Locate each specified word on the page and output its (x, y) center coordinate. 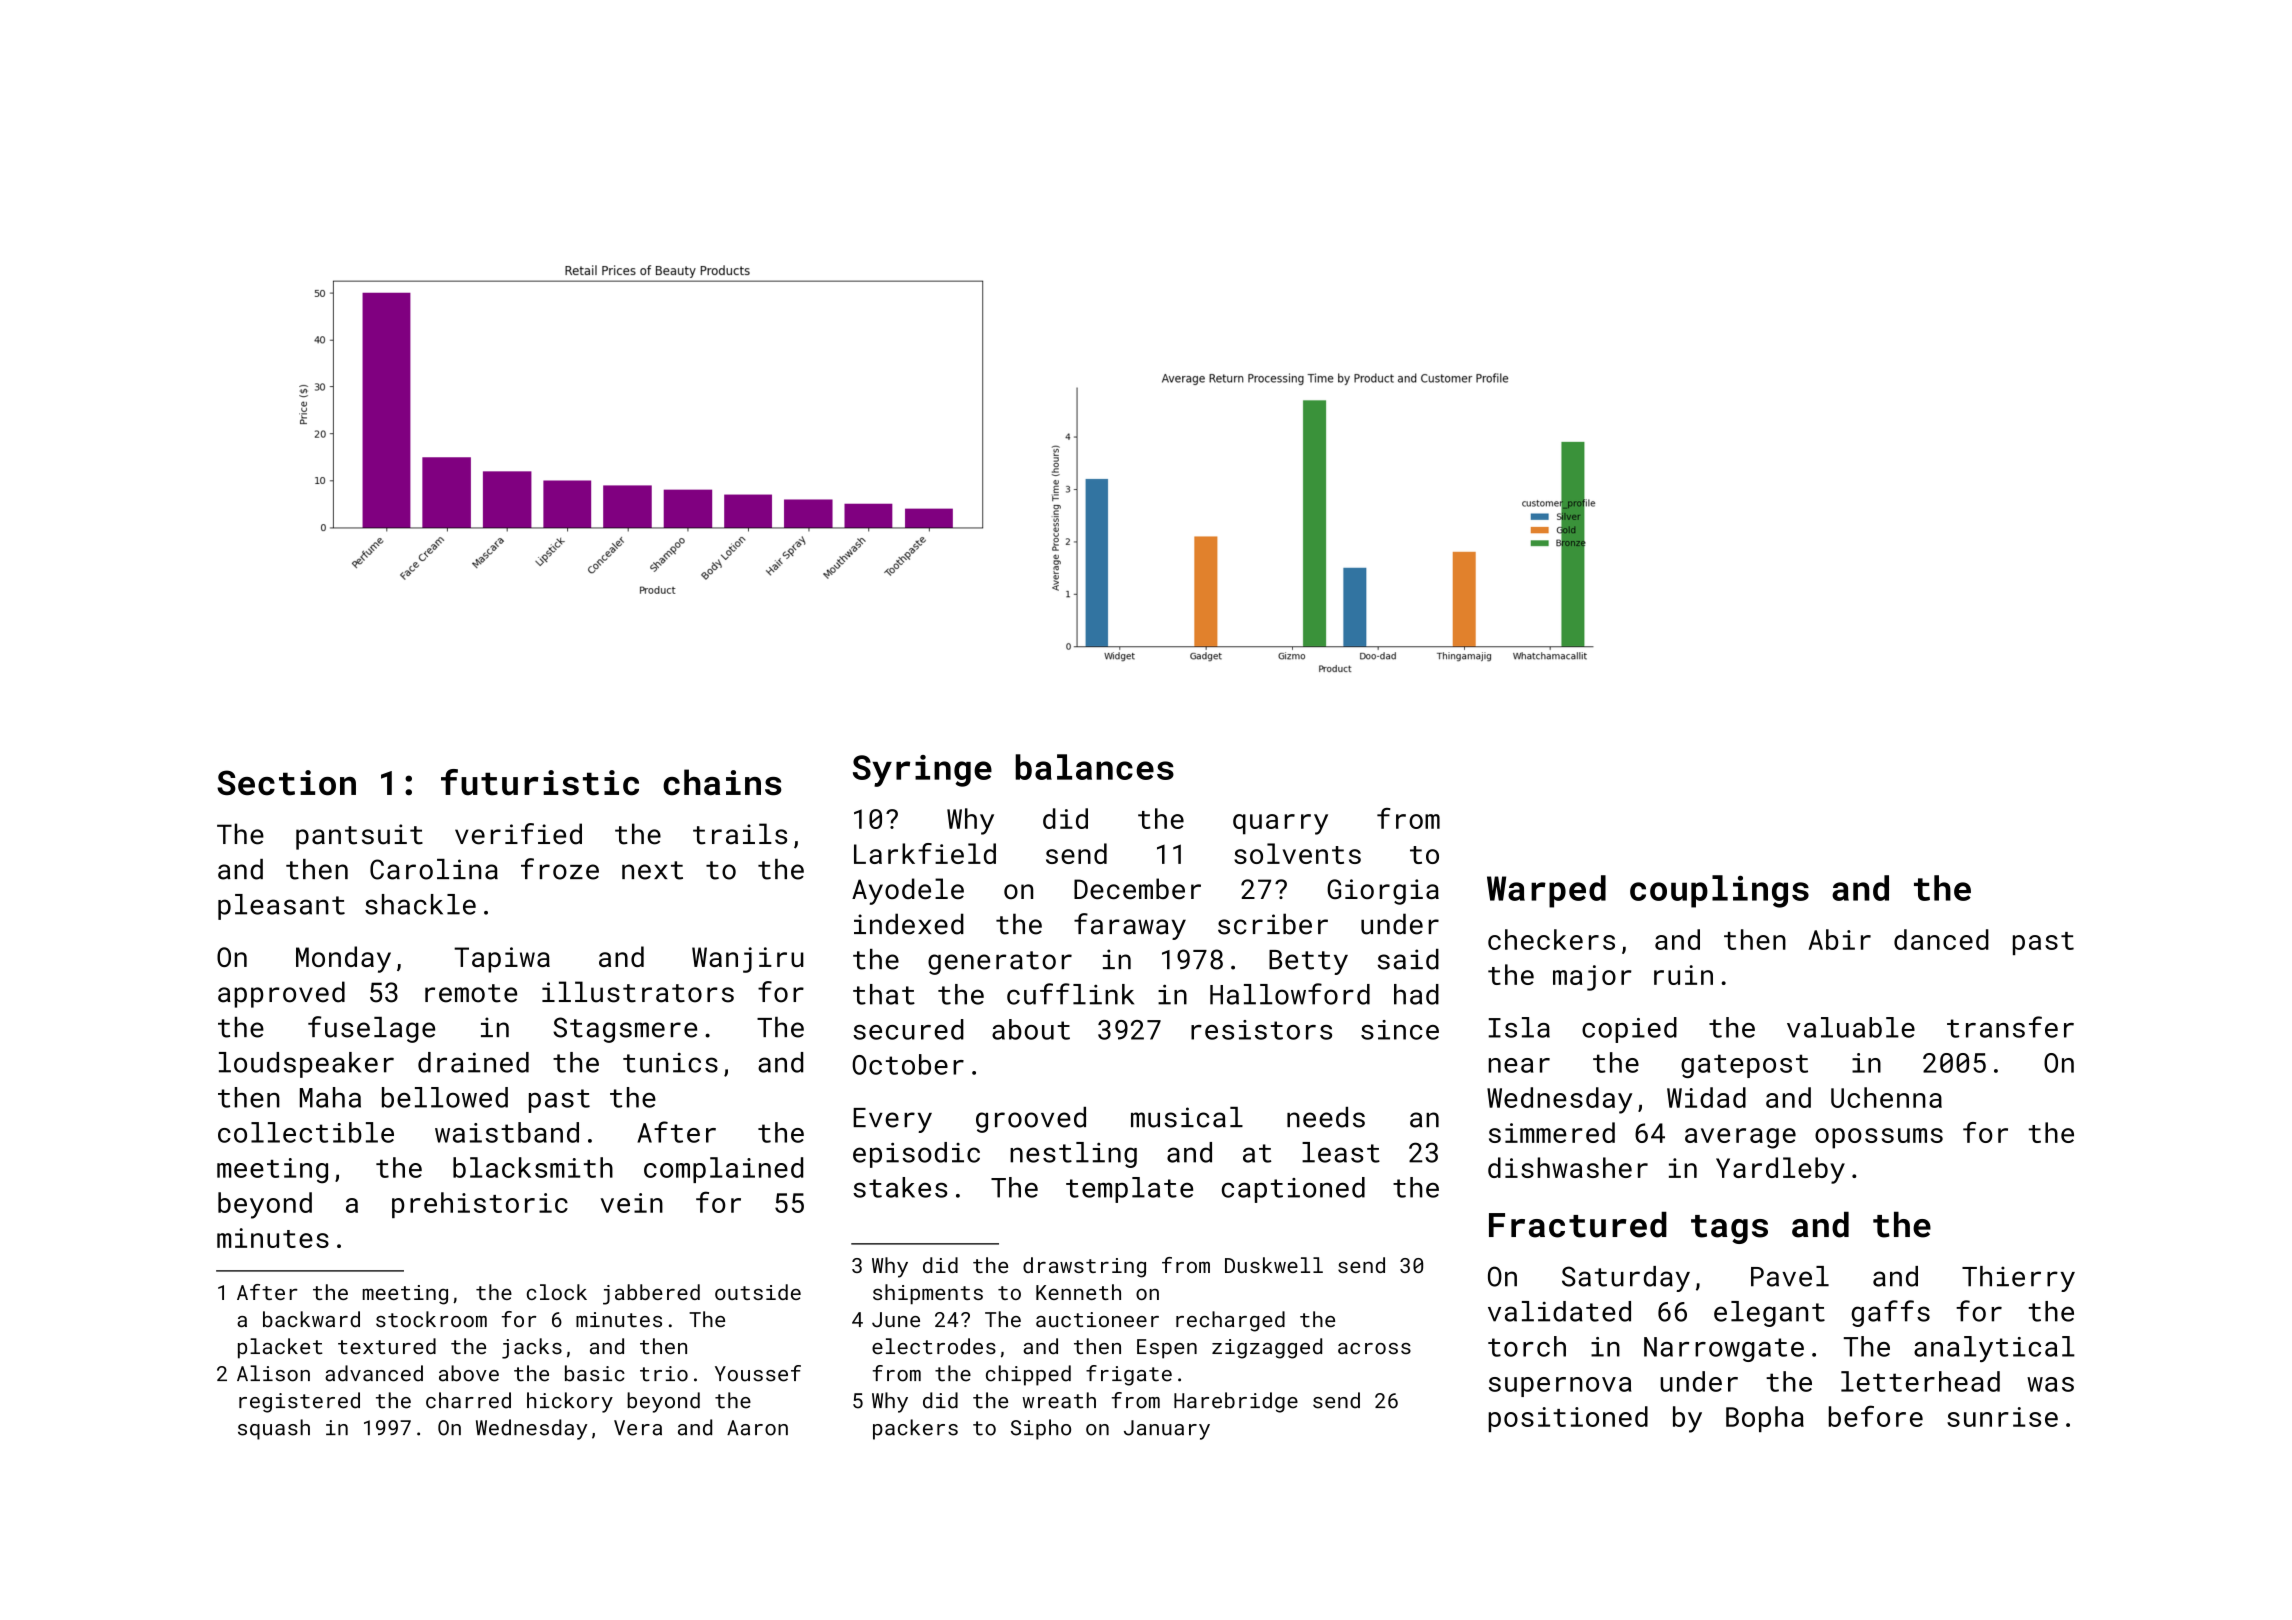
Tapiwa (502, 960)
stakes (900, 1187)
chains (722, 782)
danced (1941, 939)
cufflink (1070, 994)
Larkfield (925, 853)
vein (631, 1203)
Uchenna (1886, 1097)
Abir (1839, 939)
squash (274, 1429)
